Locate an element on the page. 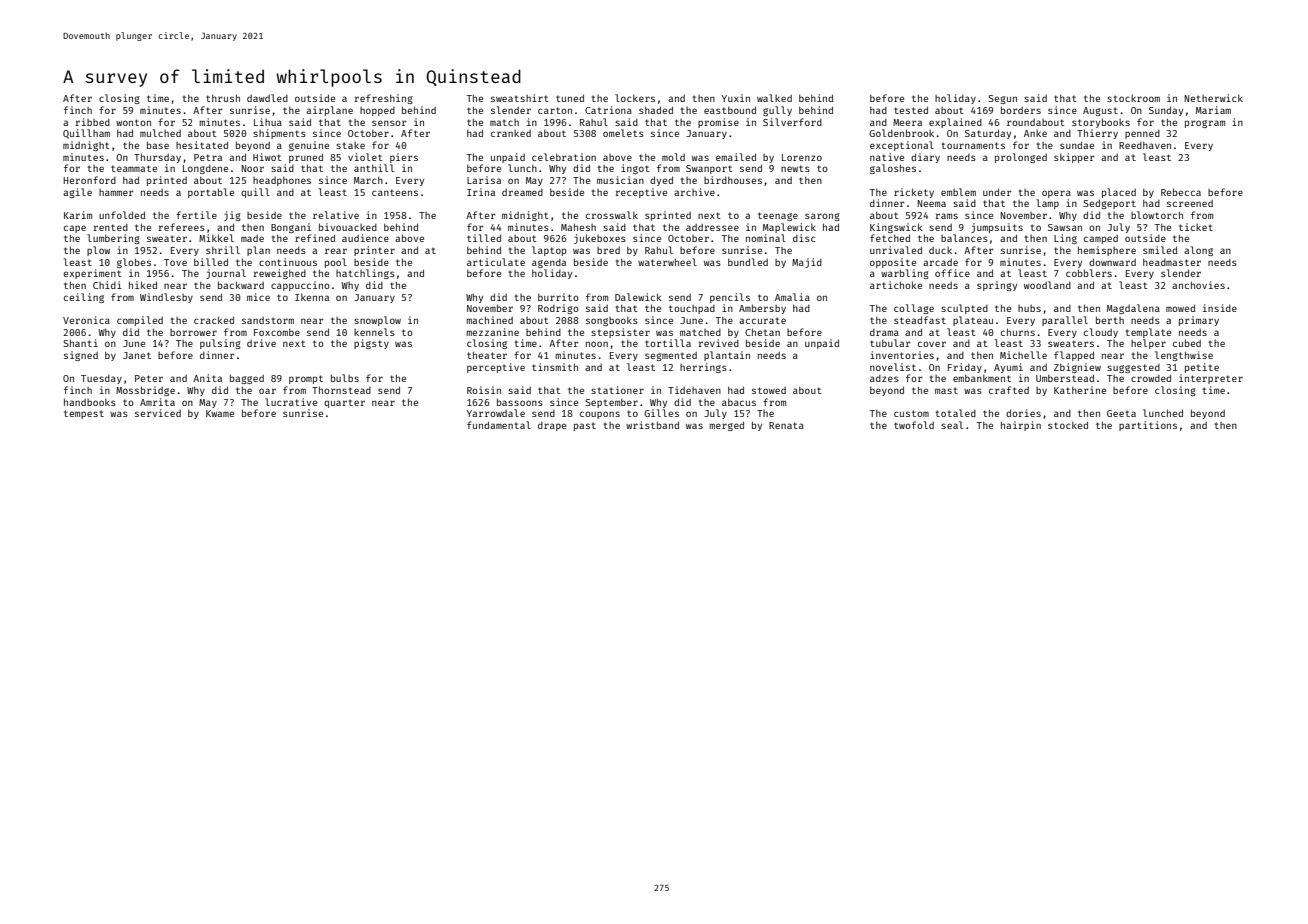 This document has width=1308, height=924. walked is located at coordinates (774, 98).
